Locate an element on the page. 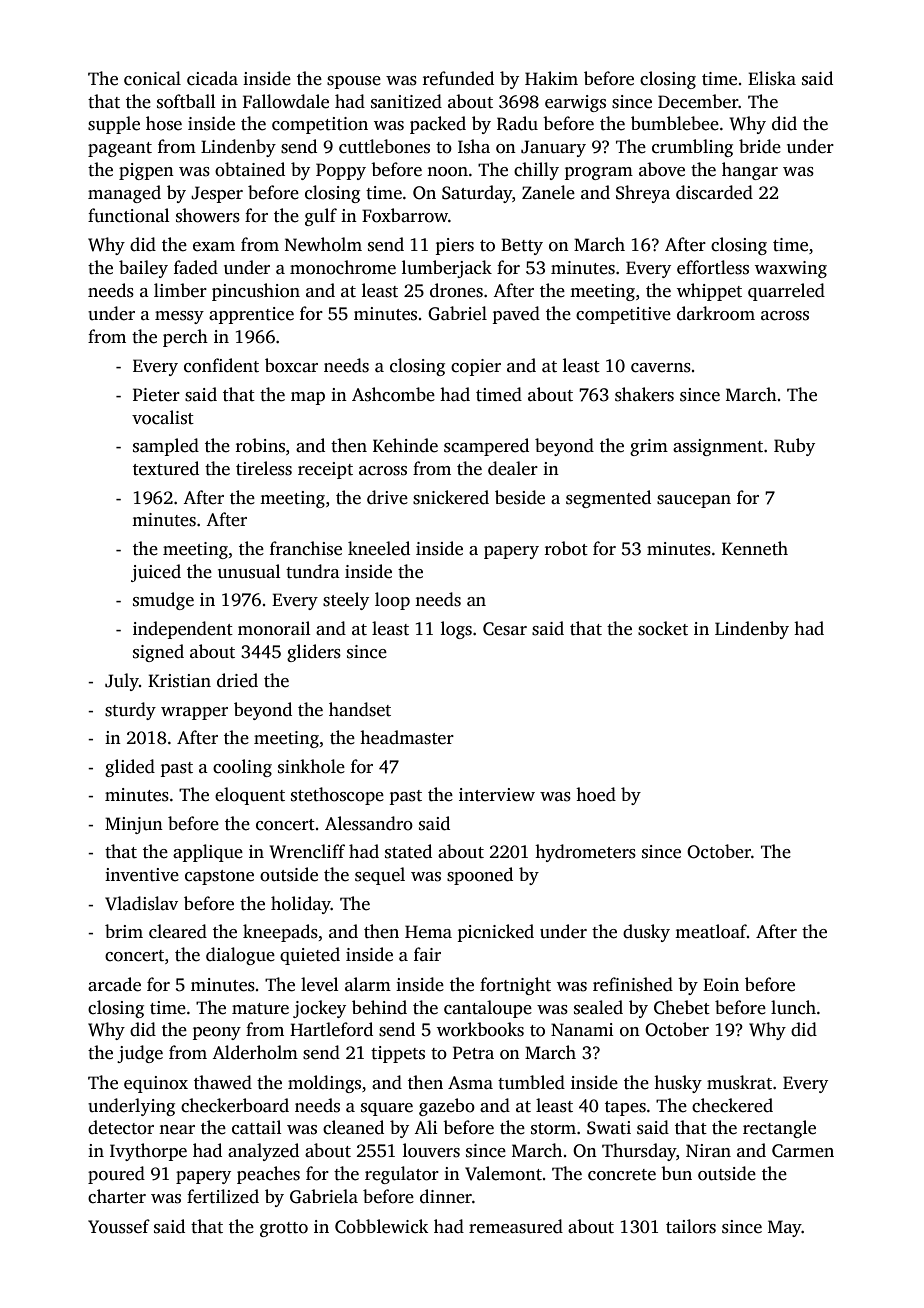 This page has height=1308, width=924. refunded is located at coordinates (458, 78).
